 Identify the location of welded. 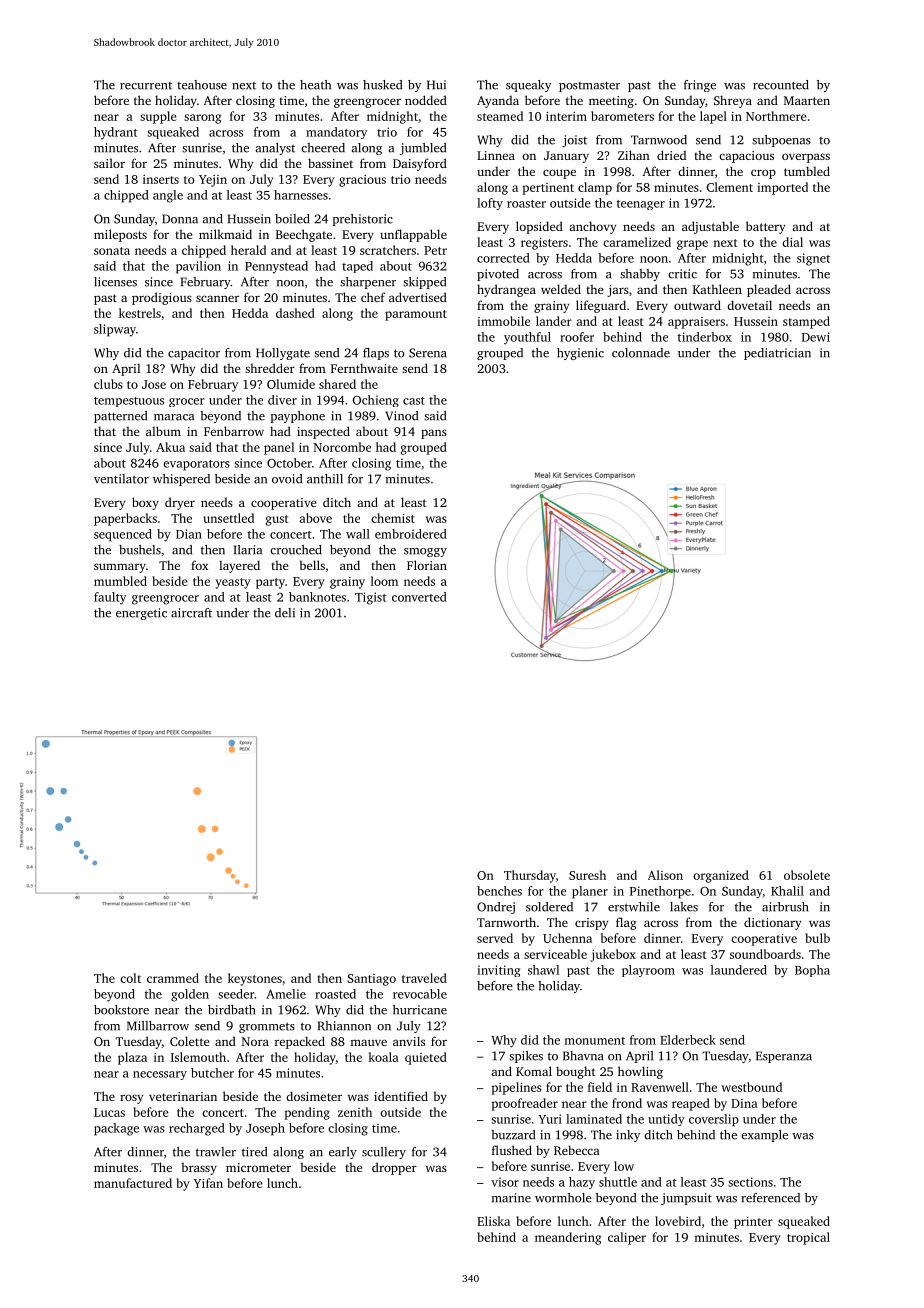
(561, 289).
